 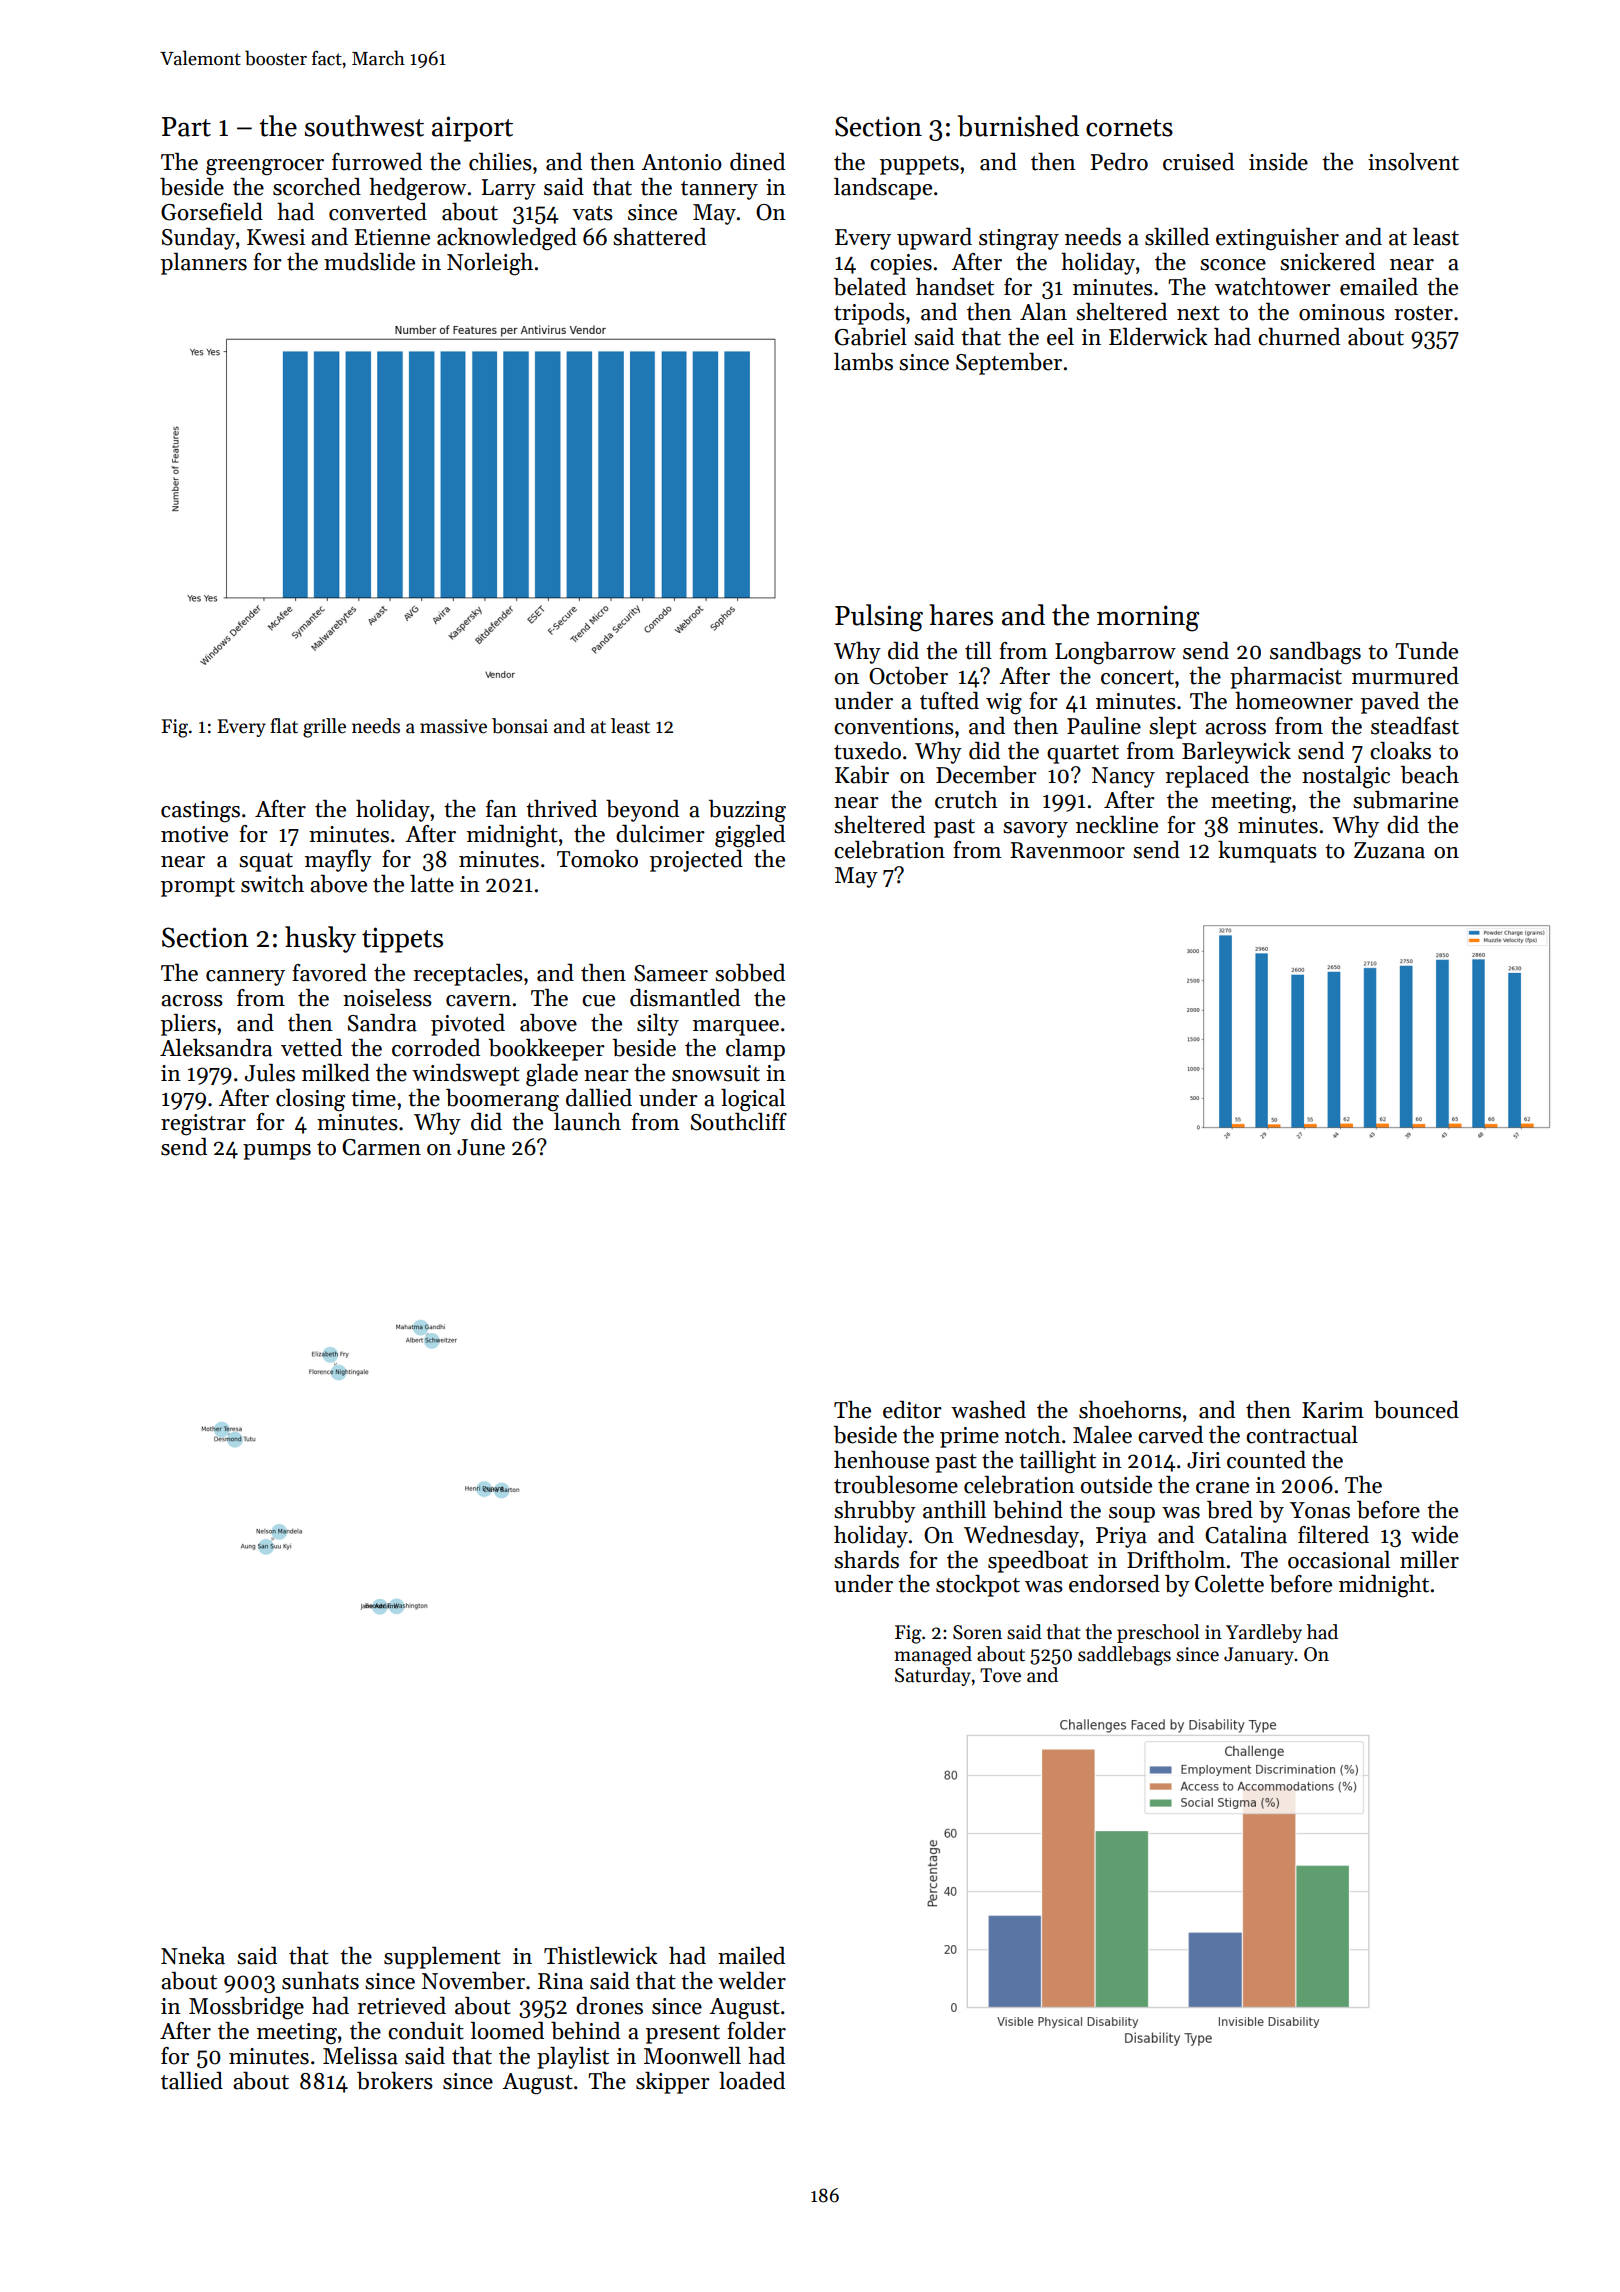 I want to click on burnished, so click(x=1018, y=126).
